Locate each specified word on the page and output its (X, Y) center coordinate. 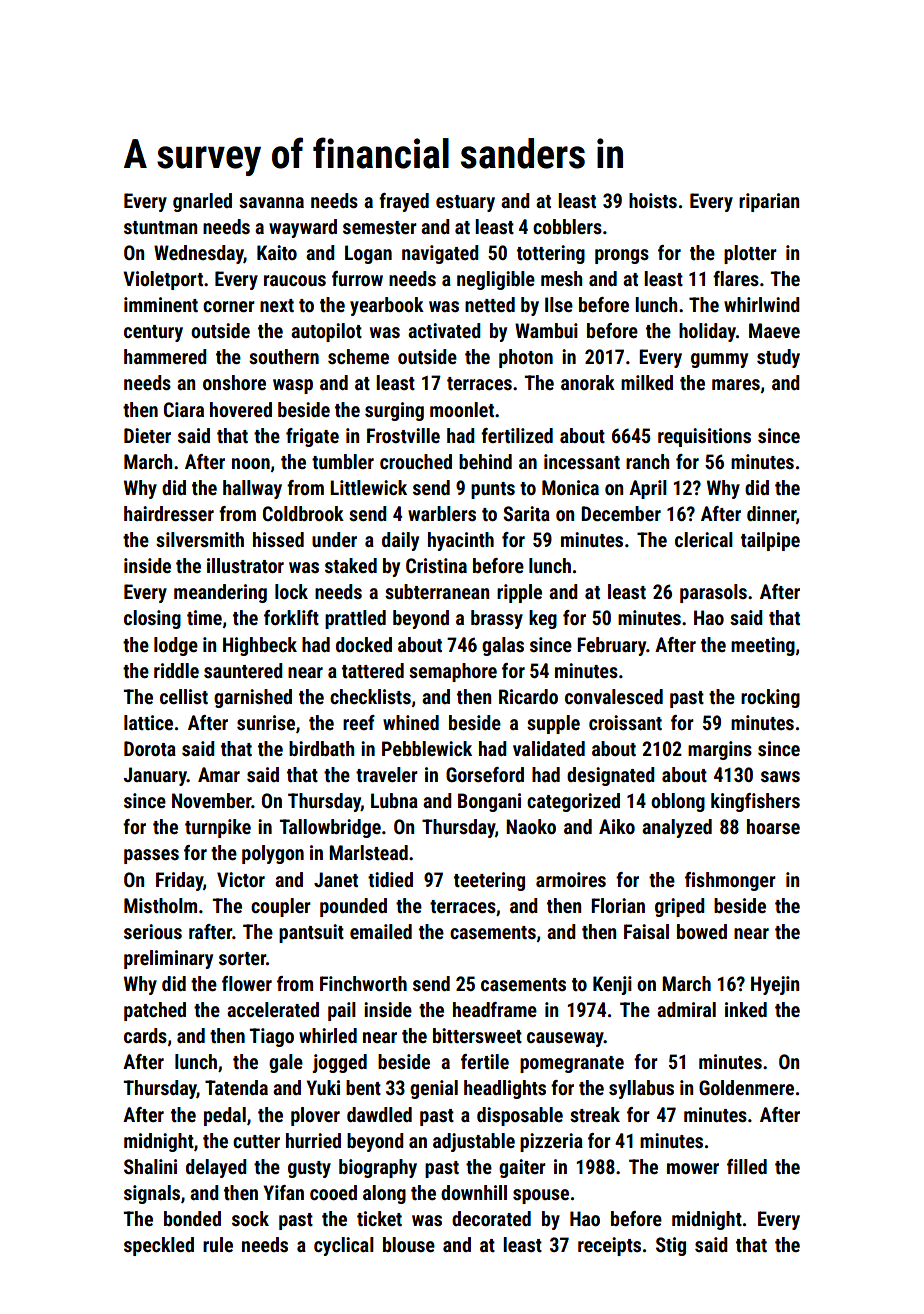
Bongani (489, 802)
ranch (647, 461)
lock (291, 591)
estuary (465, 203)
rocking (770, 698)
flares (736, 278)
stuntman (160, 227)
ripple (519, 593)
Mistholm (160, 905)
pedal (225, 1116)
